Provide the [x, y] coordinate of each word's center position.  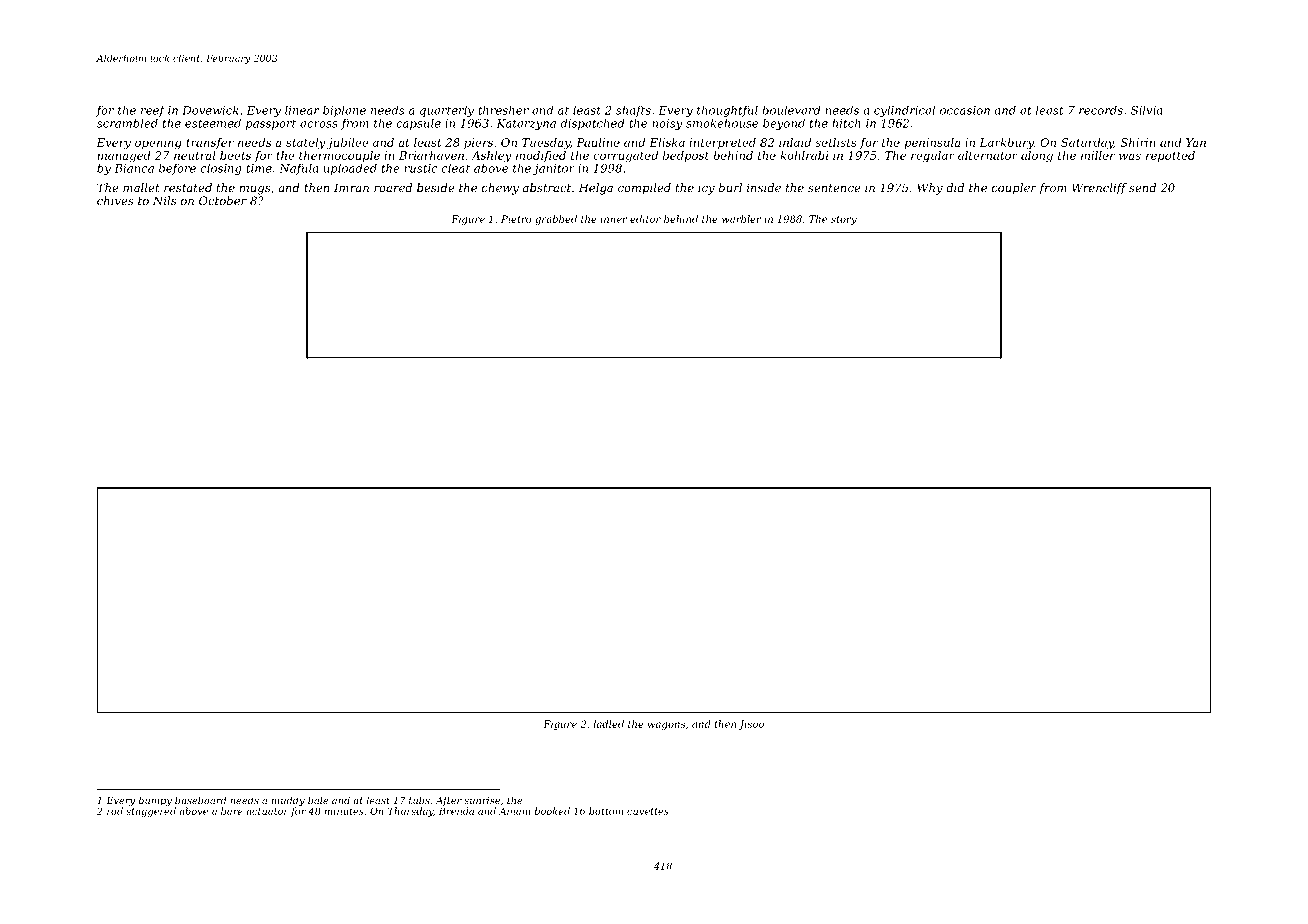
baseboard [200, 800]
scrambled [127, 123]
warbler [741, 219]
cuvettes [648, 811]
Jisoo [751, 725]
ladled [609, 724]
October [223, 200]
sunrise [482, 800]
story [844, 220]
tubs [419, 800]
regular [933, 157]
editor [645, 219]
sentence [834, 188]
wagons [666, 726]
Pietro [516, 219]
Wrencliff [1099, 189]
